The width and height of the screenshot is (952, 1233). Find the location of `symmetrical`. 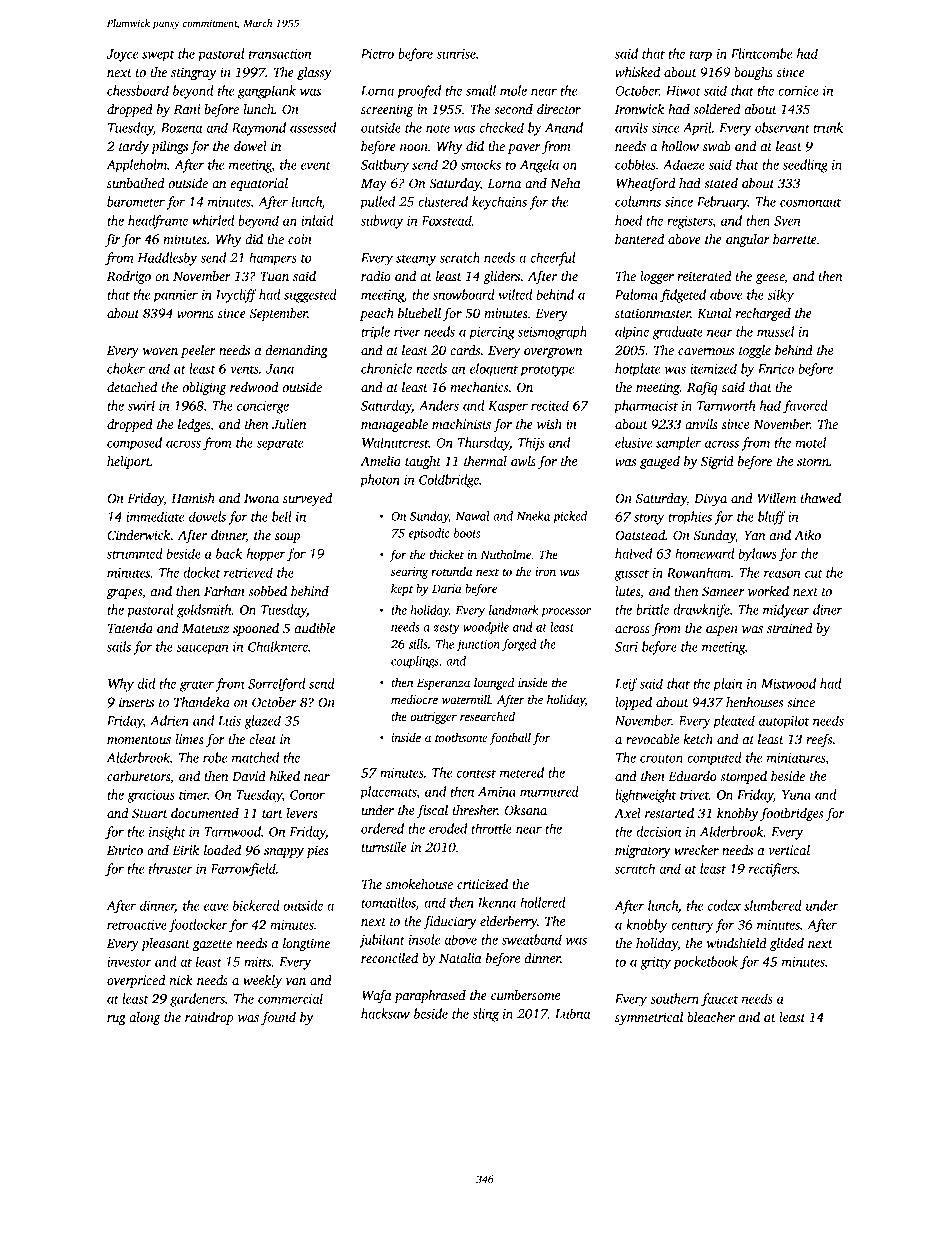

symmetrical is located at coordinates (649, 1018).
